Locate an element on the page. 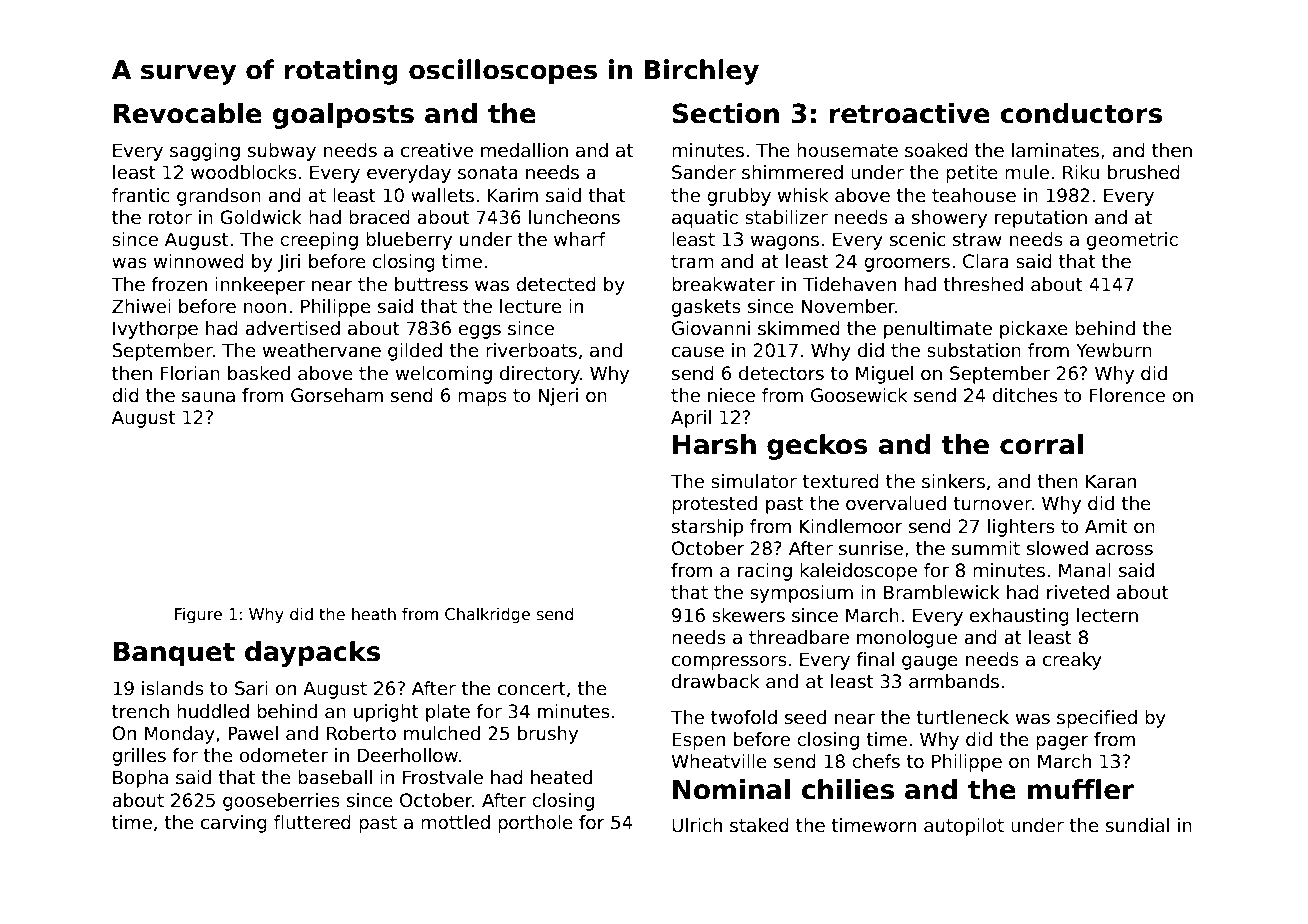 This page has width=1308, height=924. sauna is located at coordinates (208, 397).
